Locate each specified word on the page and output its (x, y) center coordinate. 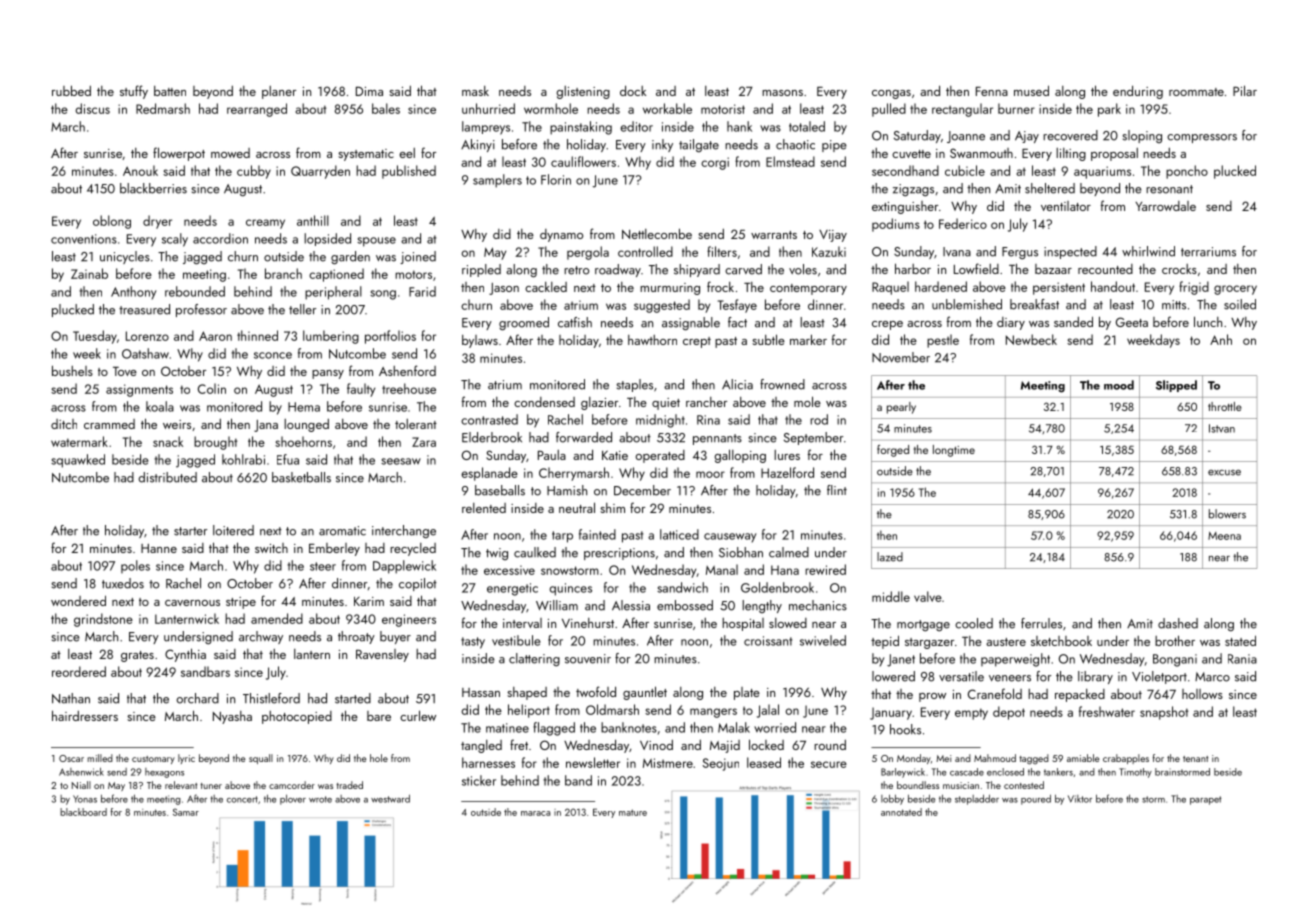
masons (782, 93)
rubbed (71, 90)
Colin (212, 388)
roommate (1196, 92)
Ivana (957, 252)
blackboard (83, 812)
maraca (535, 813)
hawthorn (652, 340)
